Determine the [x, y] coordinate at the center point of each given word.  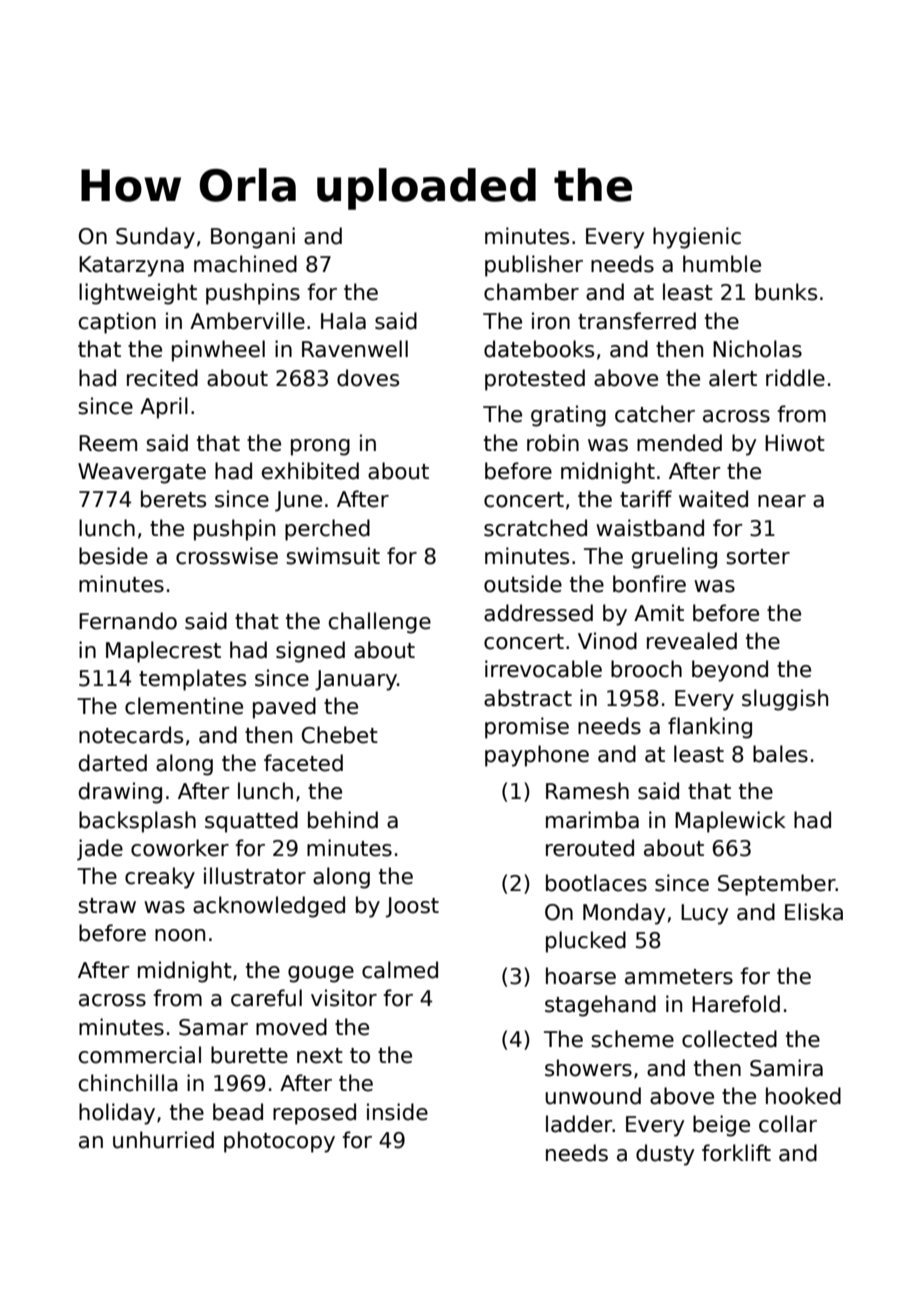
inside [397, 1112]
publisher [534, 266]
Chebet [340, 735]
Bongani [253, 238]
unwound [593, 1096]
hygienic [697, 238]
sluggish [785, 700]
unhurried [163, 1140]
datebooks [539, 349]
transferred [637, 321]
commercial [140, 1055]
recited [162, 378]
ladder [579, 1124]
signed [310, 652]
